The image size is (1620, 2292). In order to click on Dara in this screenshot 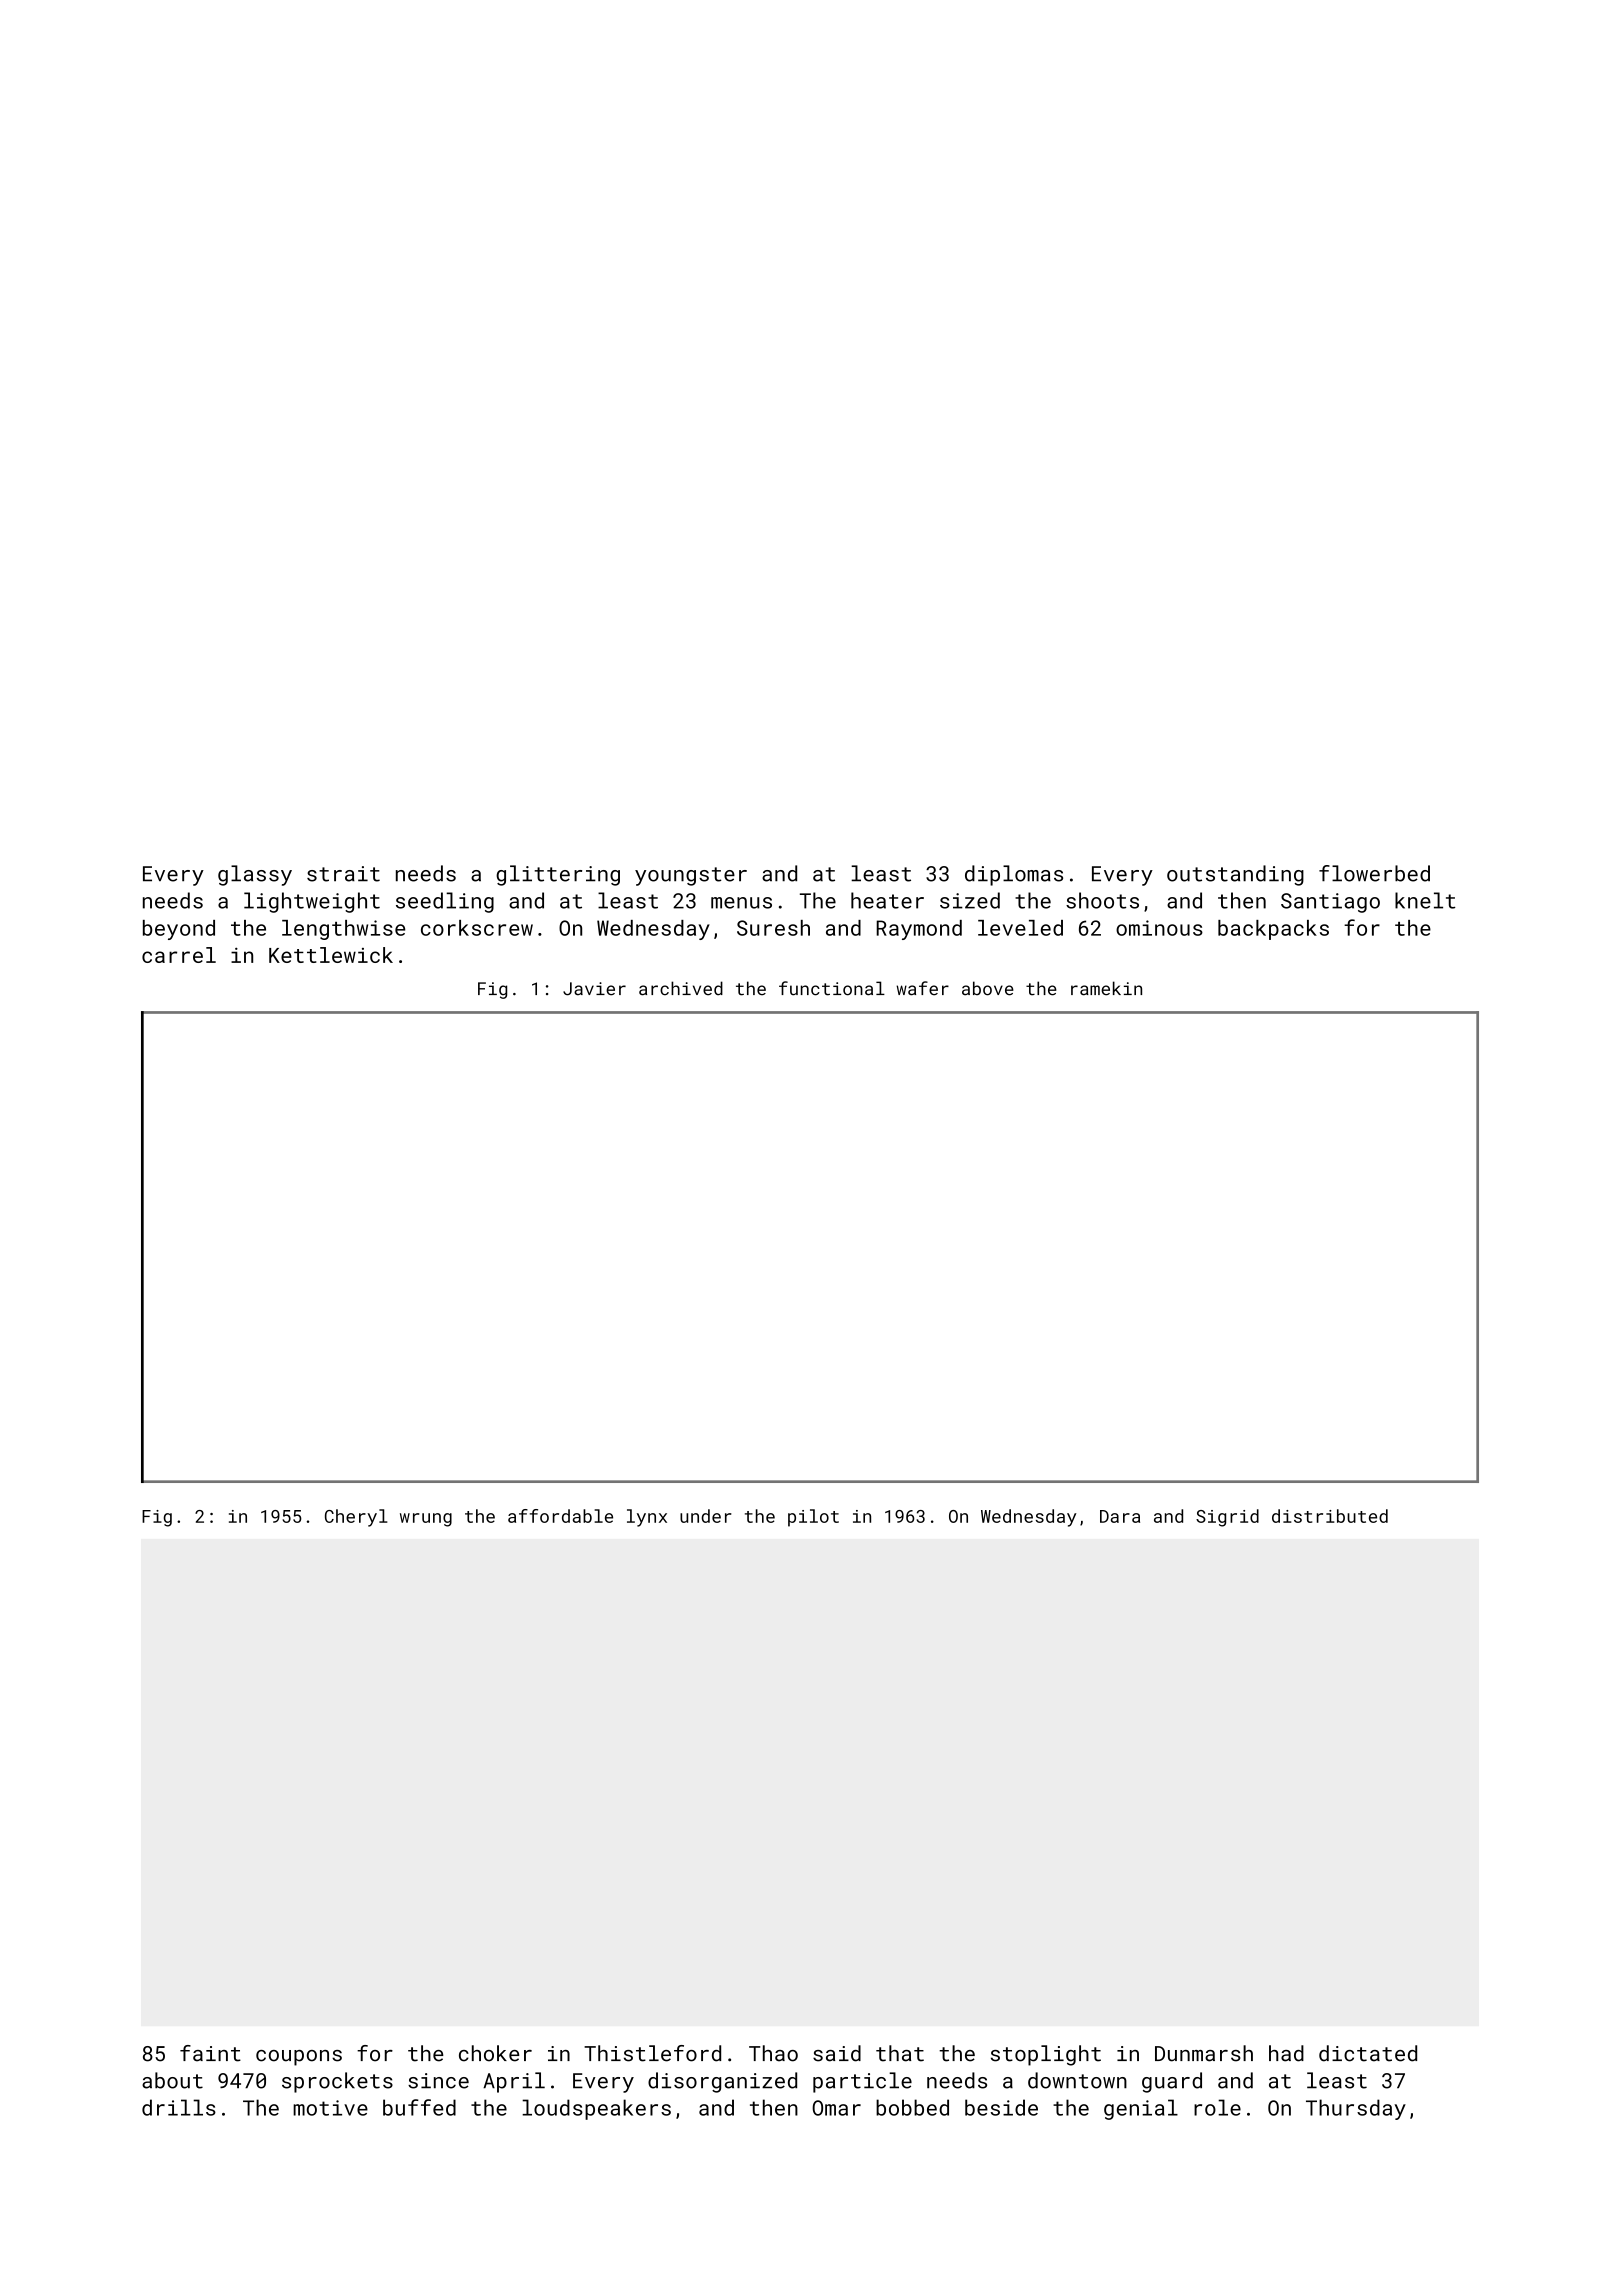, I will do `click(1120, 1516)`.
